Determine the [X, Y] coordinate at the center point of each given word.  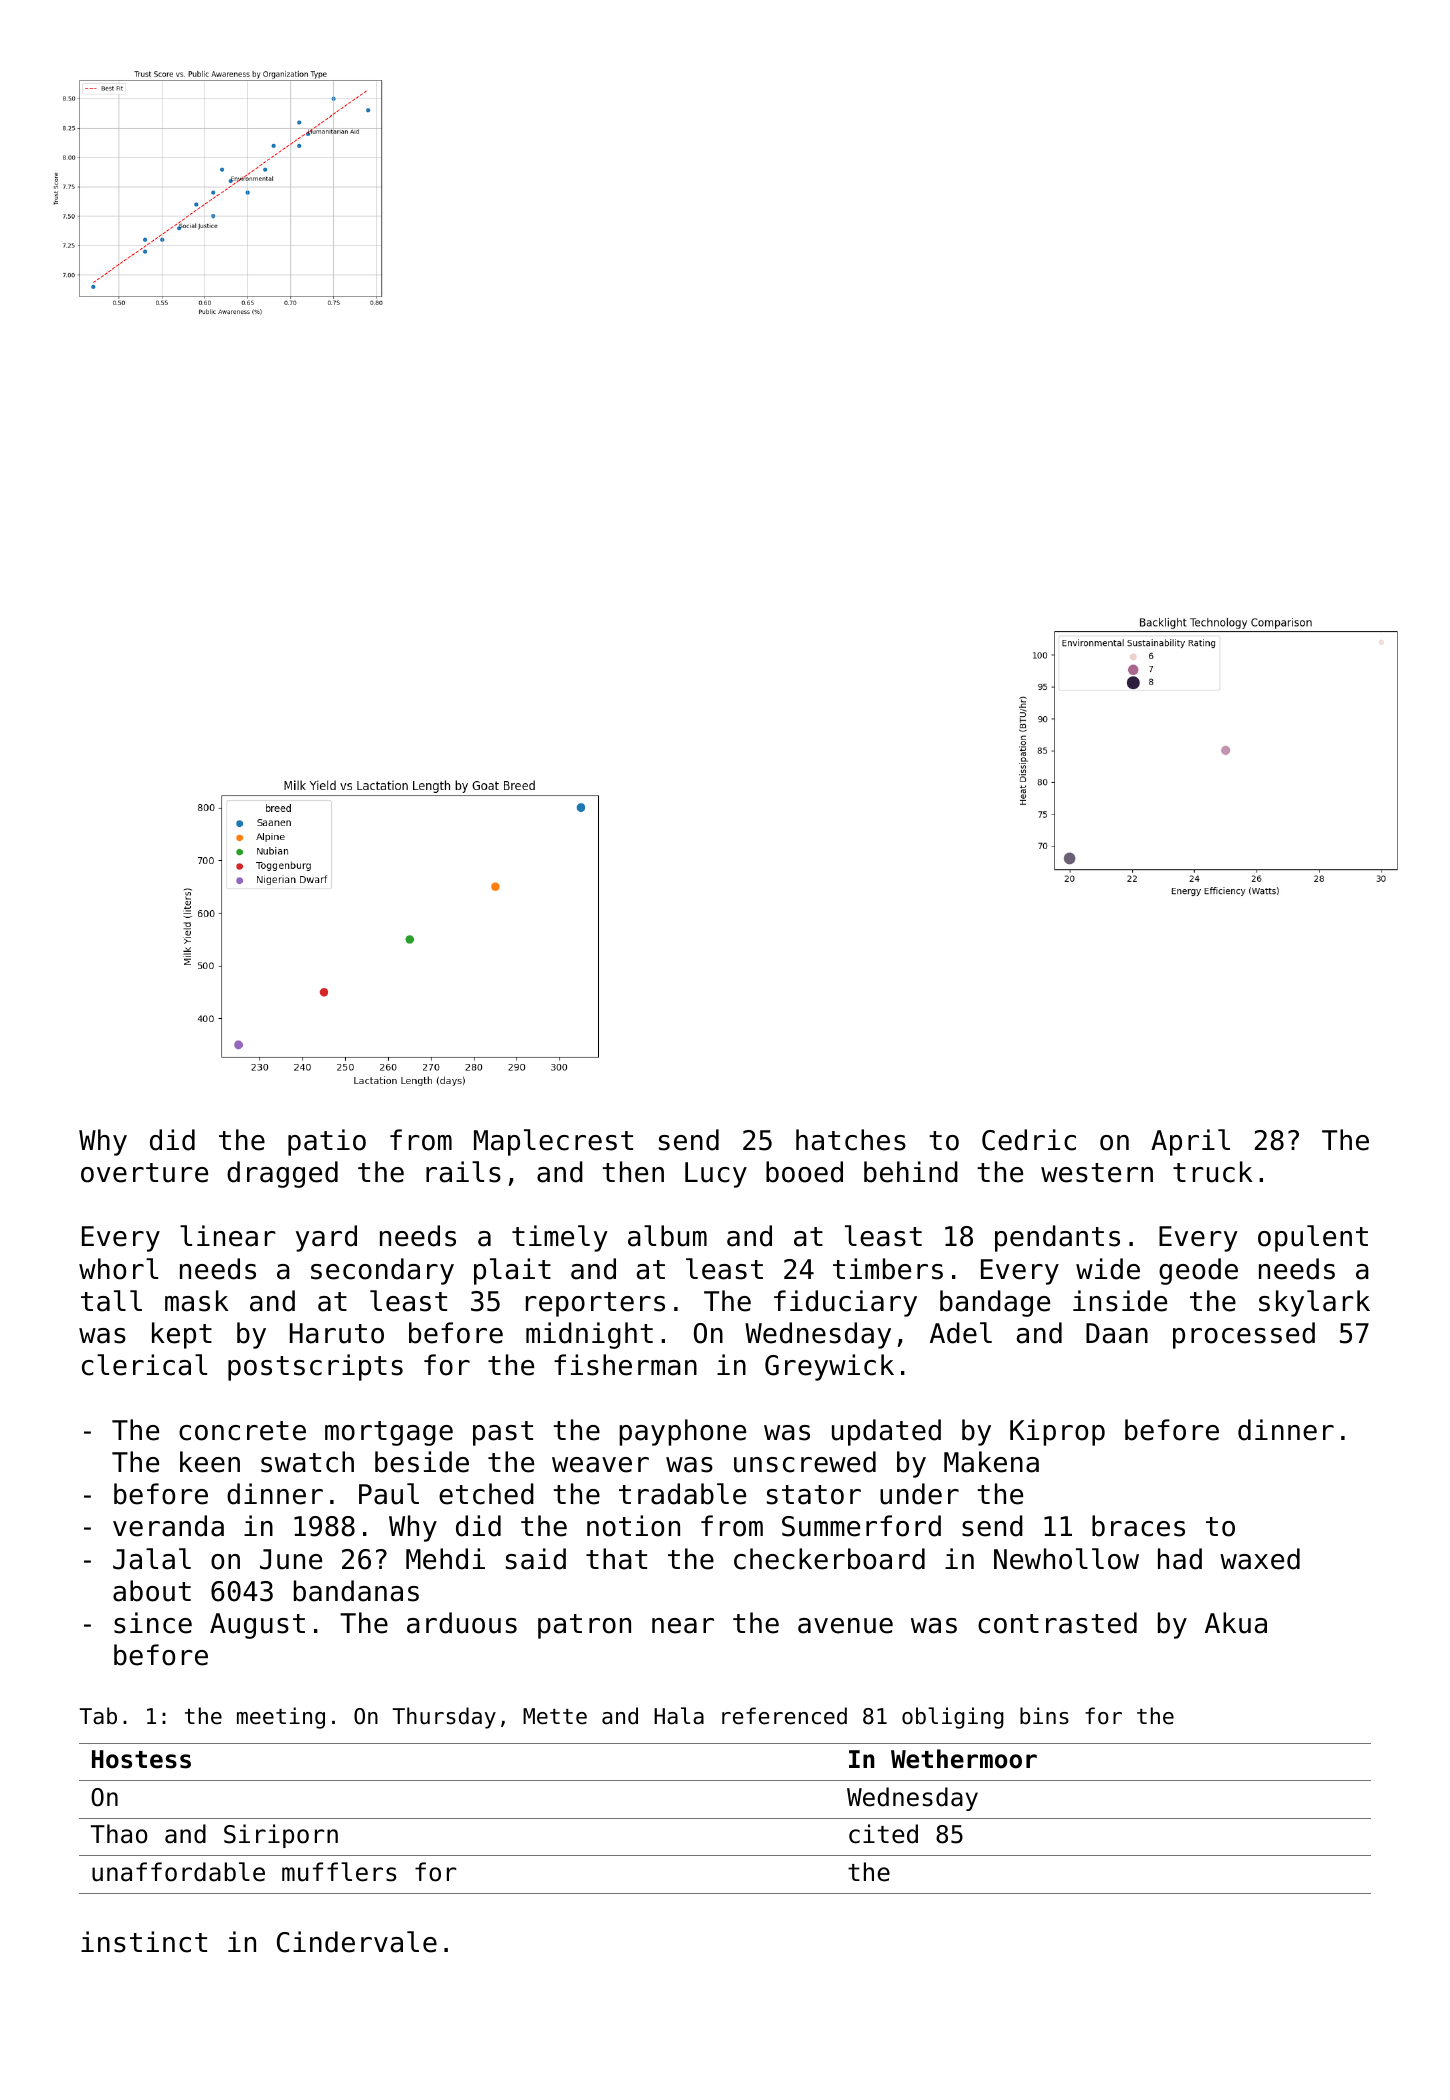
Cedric [1029, 1140]
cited [883, 1834]
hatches [851, 1140]
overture [144, 1173]
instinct [144, 1942]
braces [1138, 1526]
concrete [242, 1431]
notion [633, 1526]
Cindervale [357, 1942]
